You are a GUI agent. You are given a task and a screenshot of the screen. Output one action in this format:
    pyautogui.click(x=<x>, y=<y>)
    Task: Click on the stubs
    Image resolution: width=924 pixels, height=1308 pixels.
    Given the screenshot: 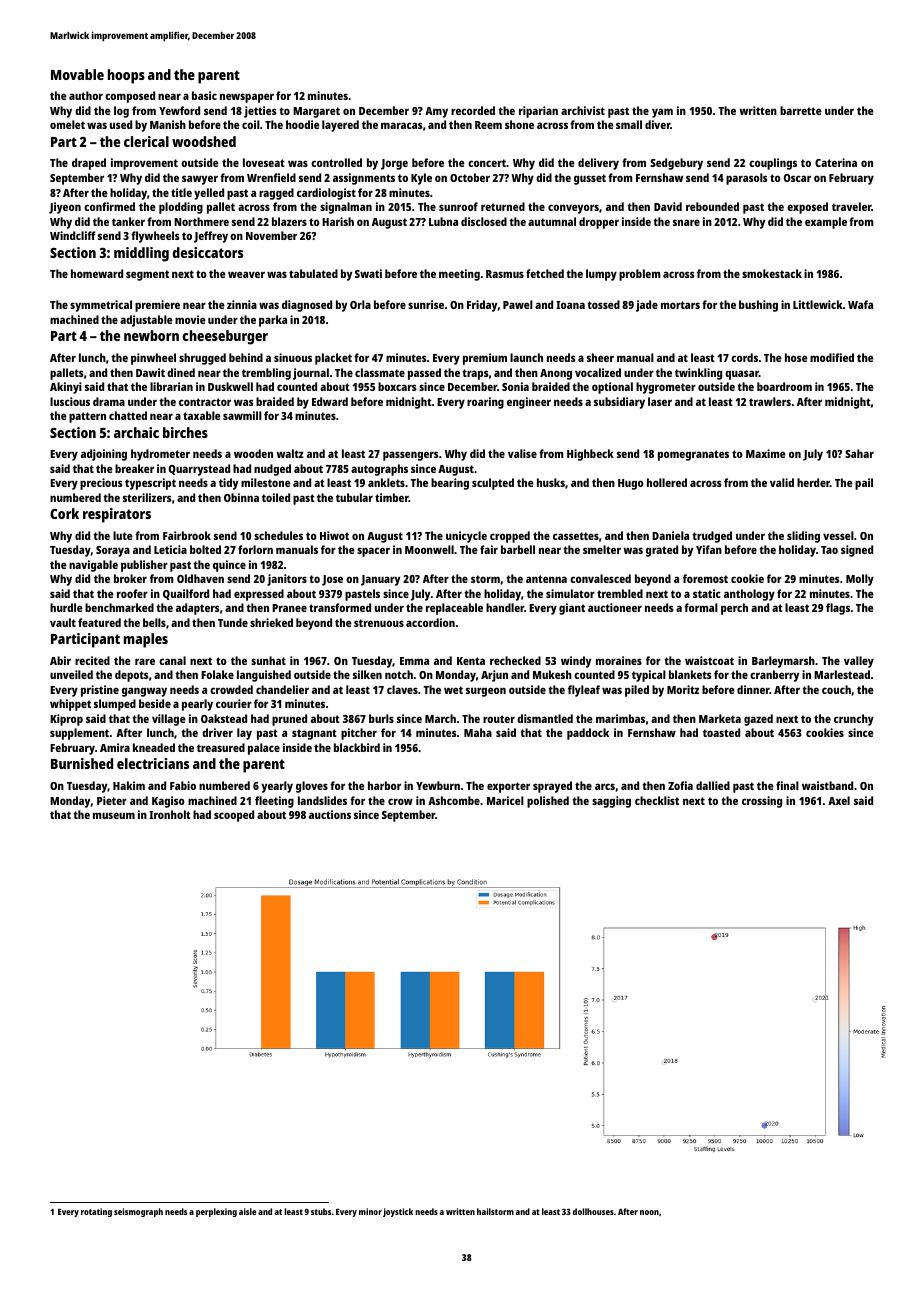 What is the action you would take?
    pyautogui.click(x=321, y=1211)
